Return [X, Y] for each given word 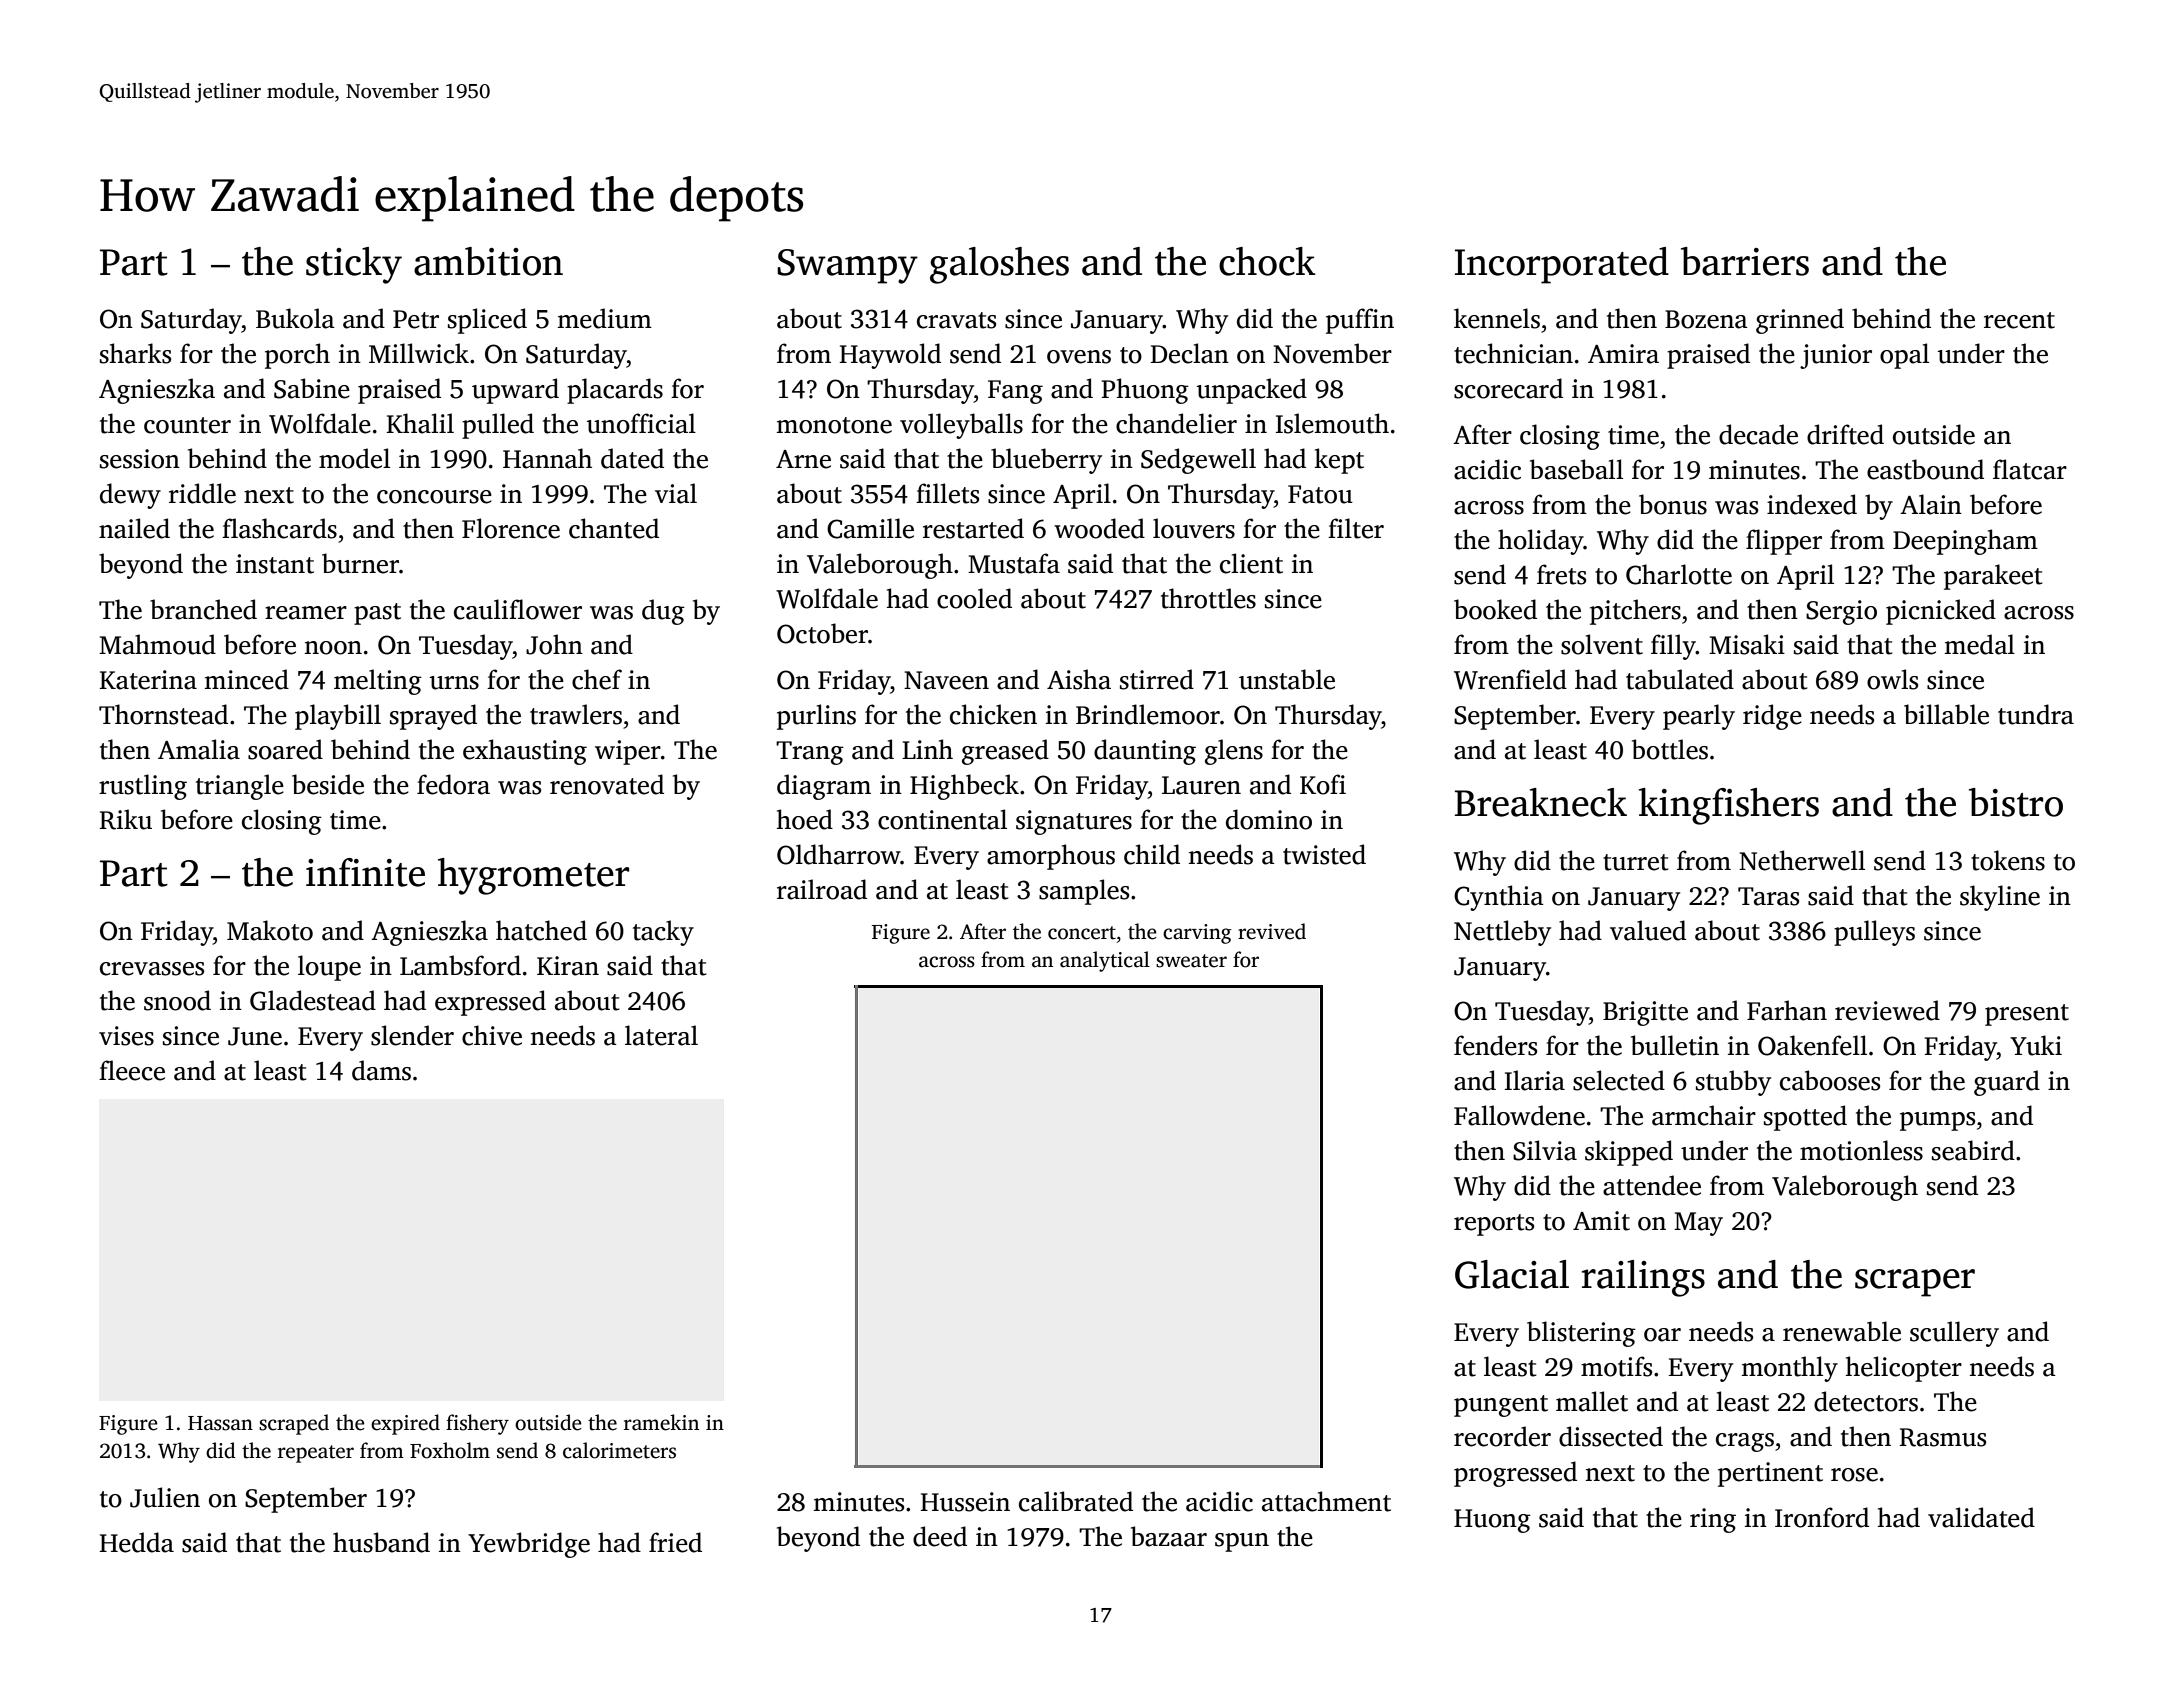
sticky [354, 265]
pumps [1937, 1121]
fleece [132, 1070]
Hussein [965, 1502]
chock [1267, 261]
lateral [661, 1035]
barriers [1745, 261]
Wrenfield [1510, 679]
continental [942, 819]
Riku [125, 819]
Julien [165, 1497]
